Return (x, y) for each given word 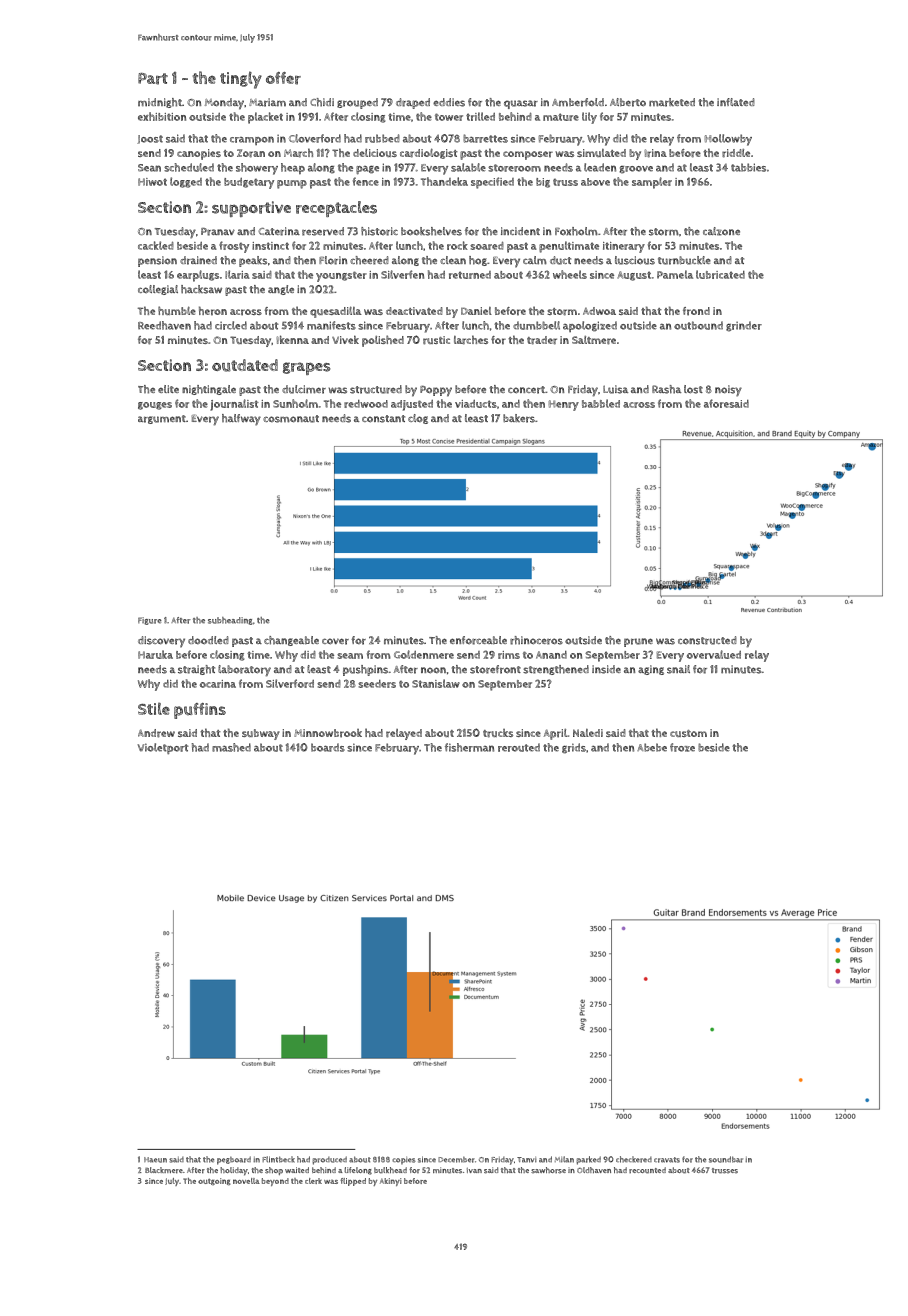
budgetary (249, 183)
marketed (672, 102)
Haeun (155, 1160)
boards (328, 747)
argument (162, 419)
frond (696, 311)
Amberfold (578, 102)
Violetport (163, 748)
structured (376, 389)
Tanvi (527, 1160)
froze (682, 747)
